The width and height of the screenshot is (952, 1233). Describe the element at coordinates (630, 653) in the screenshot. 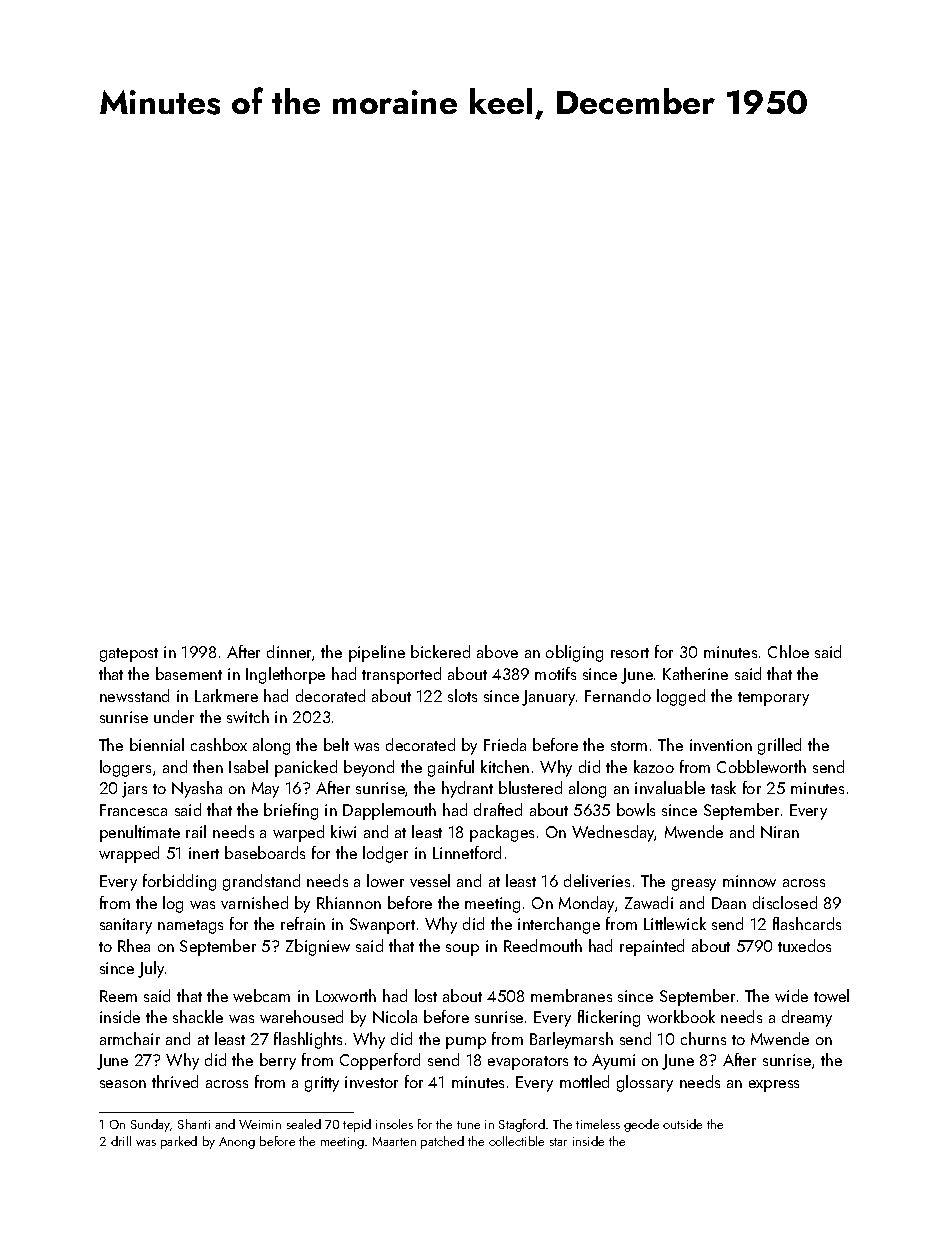

I see `resort` at that location.
